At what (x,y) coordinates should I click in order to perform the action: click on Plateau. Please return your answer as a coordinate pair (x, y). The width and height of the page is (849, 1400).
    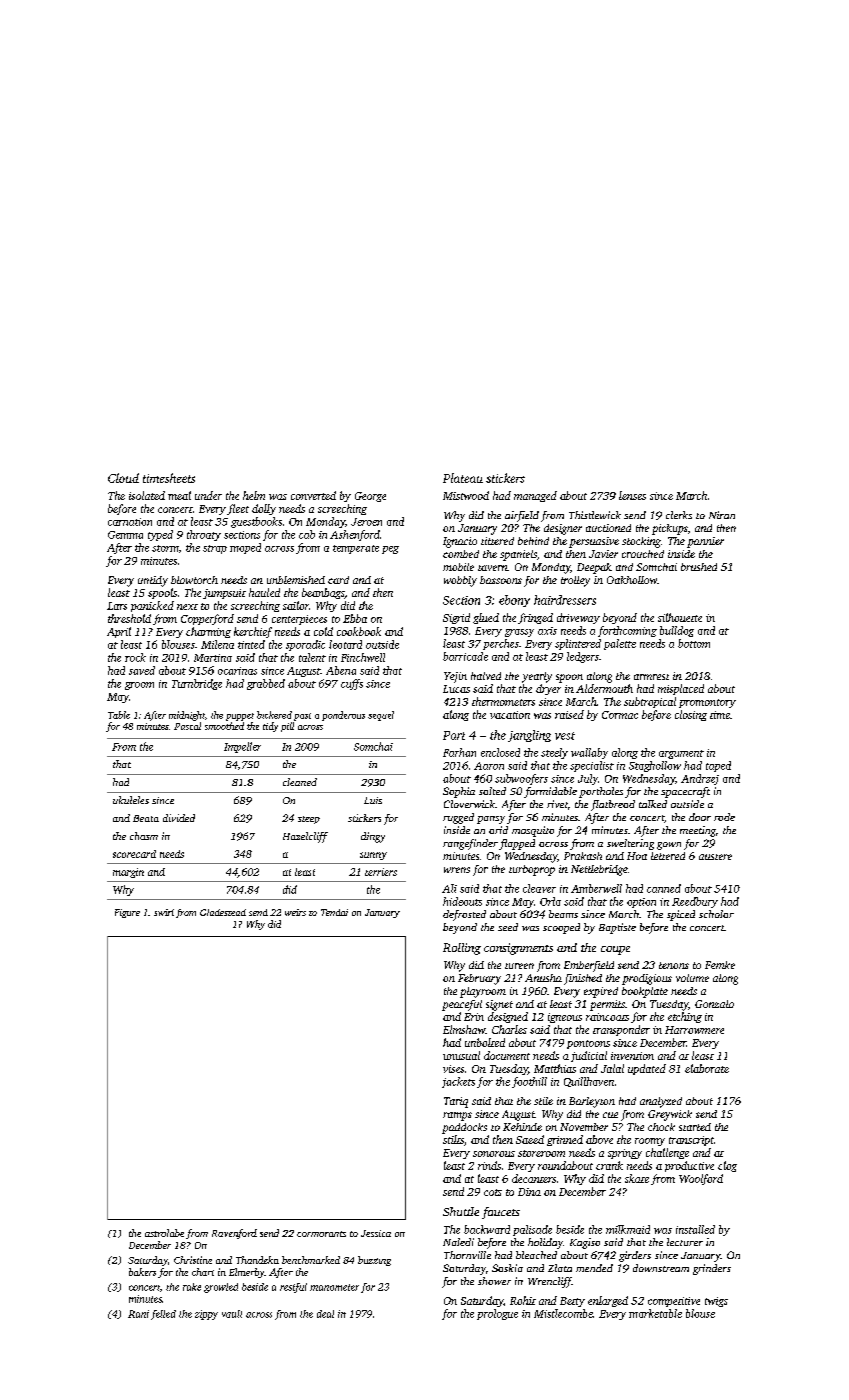
    Looking at the image, I should click on (463, 478).
